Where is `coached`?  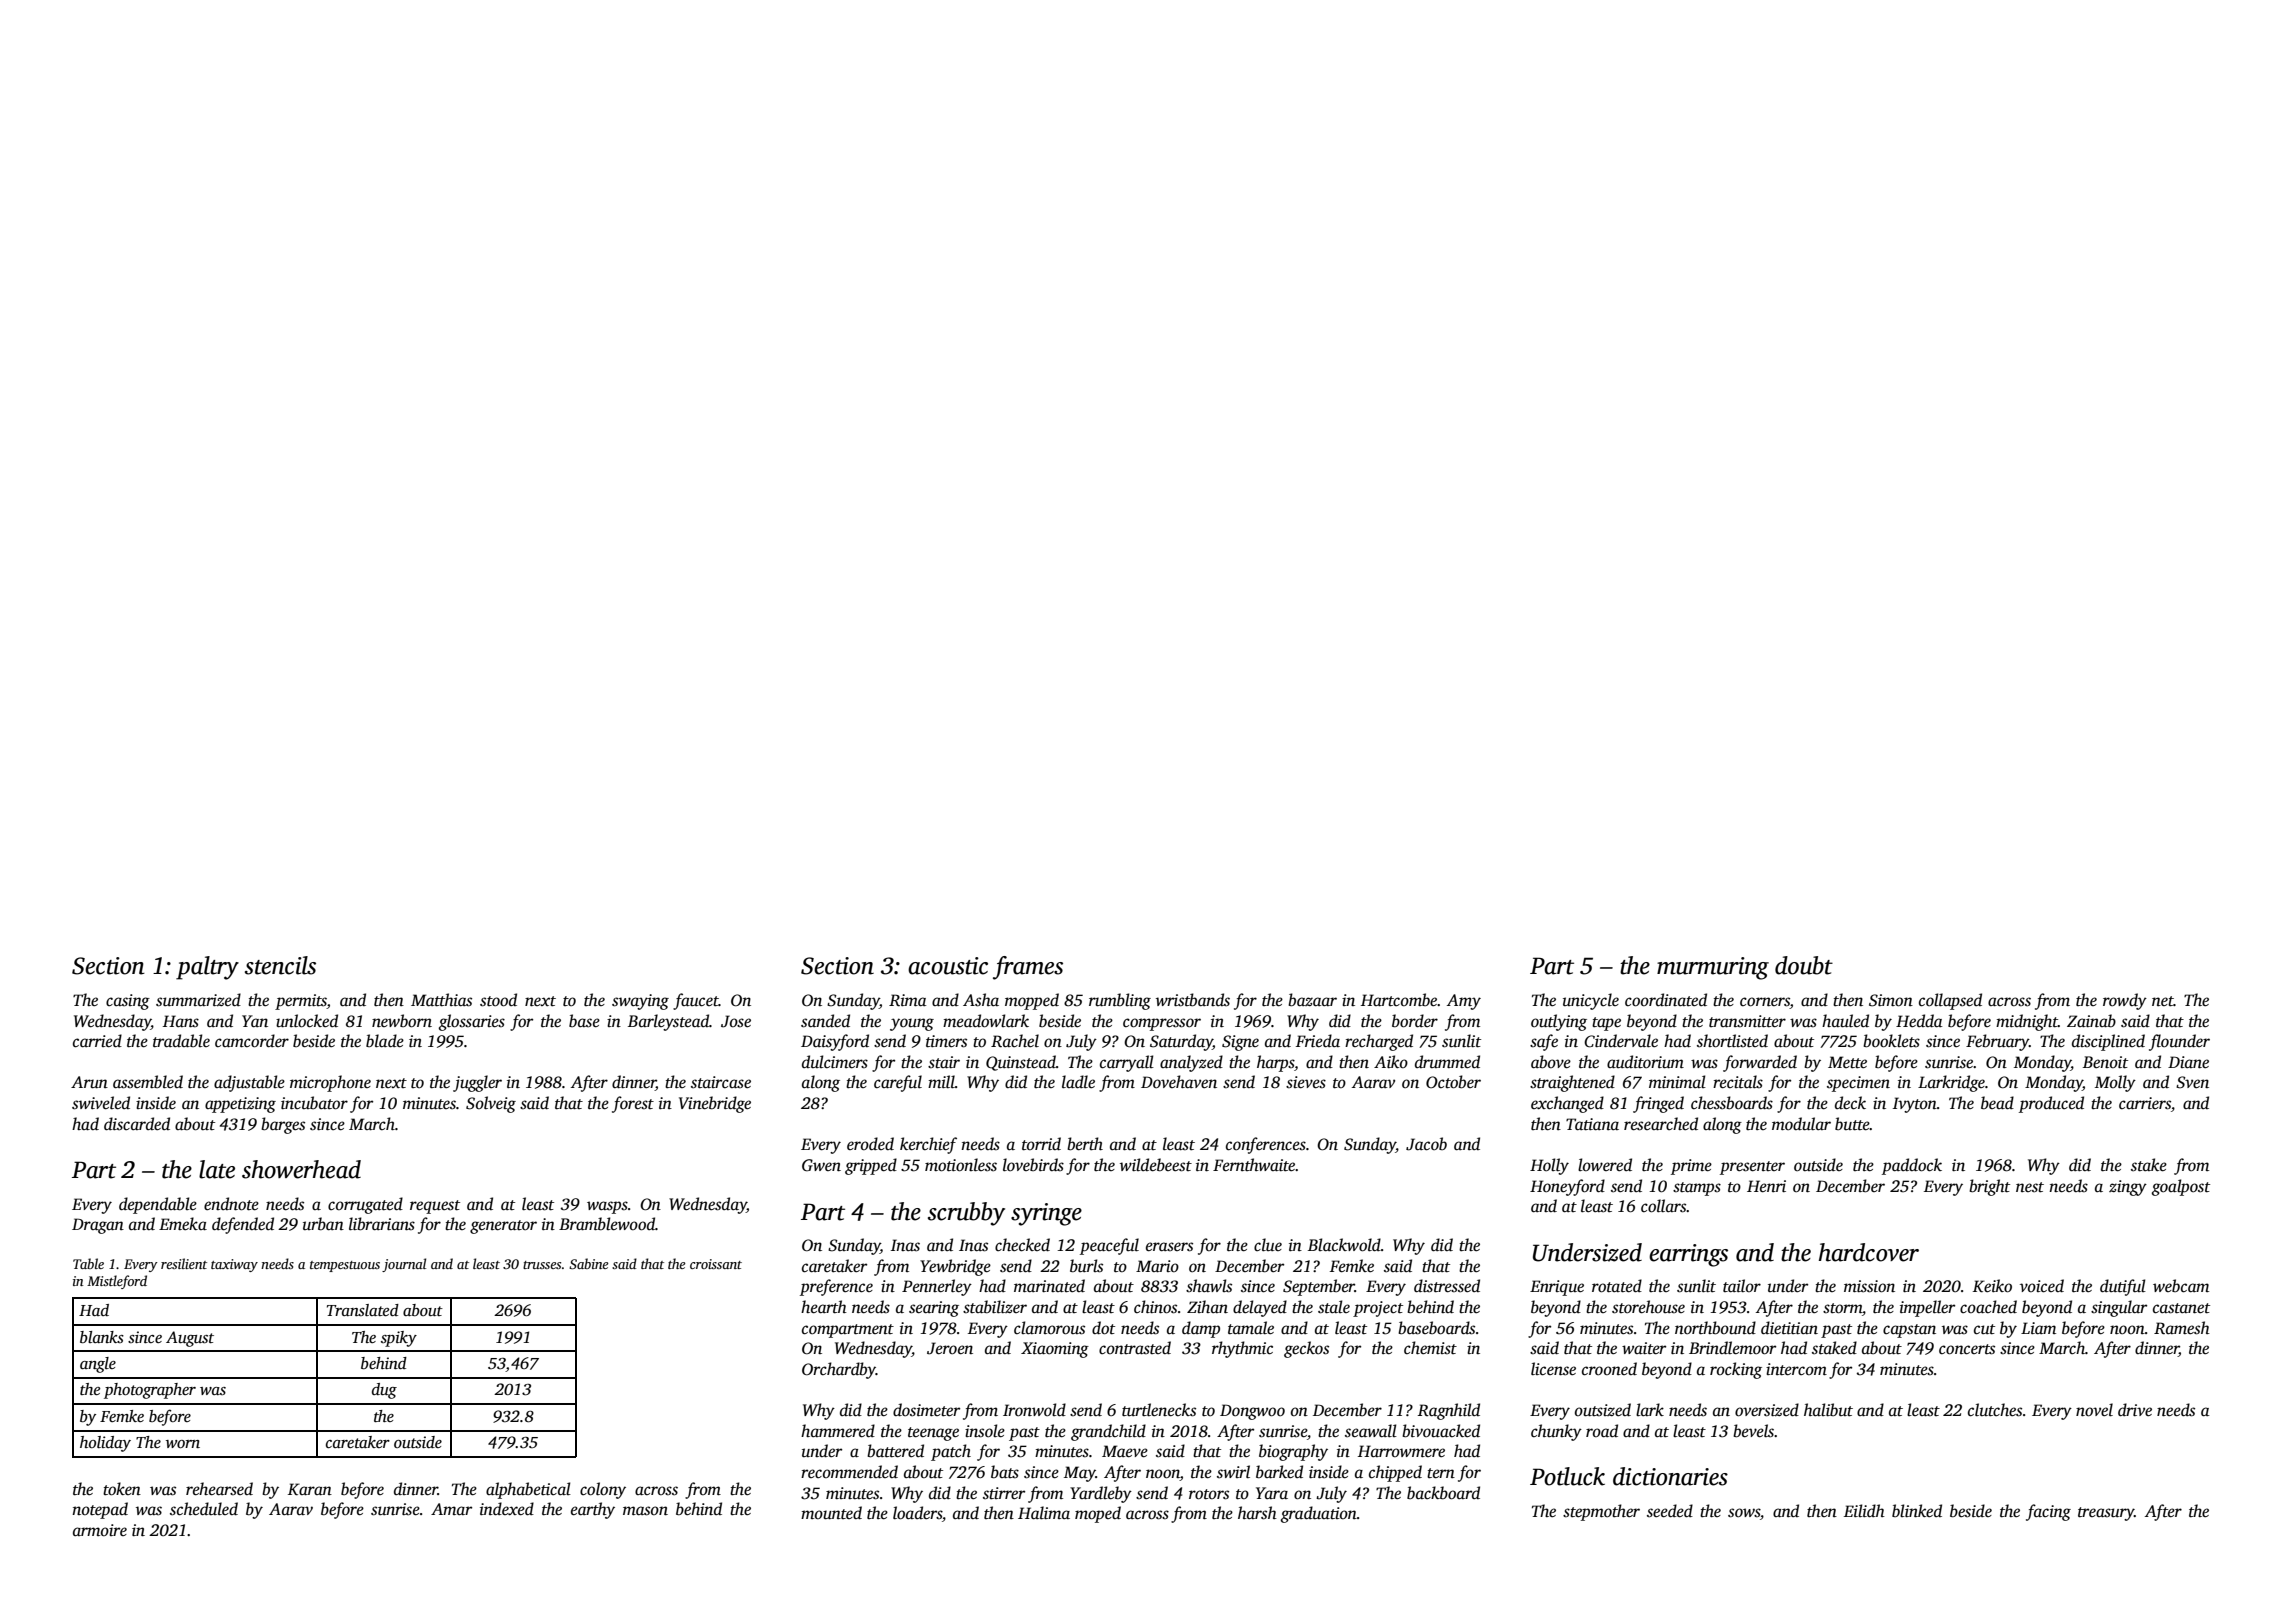 coached is located at coordinates (1988, 1306).
